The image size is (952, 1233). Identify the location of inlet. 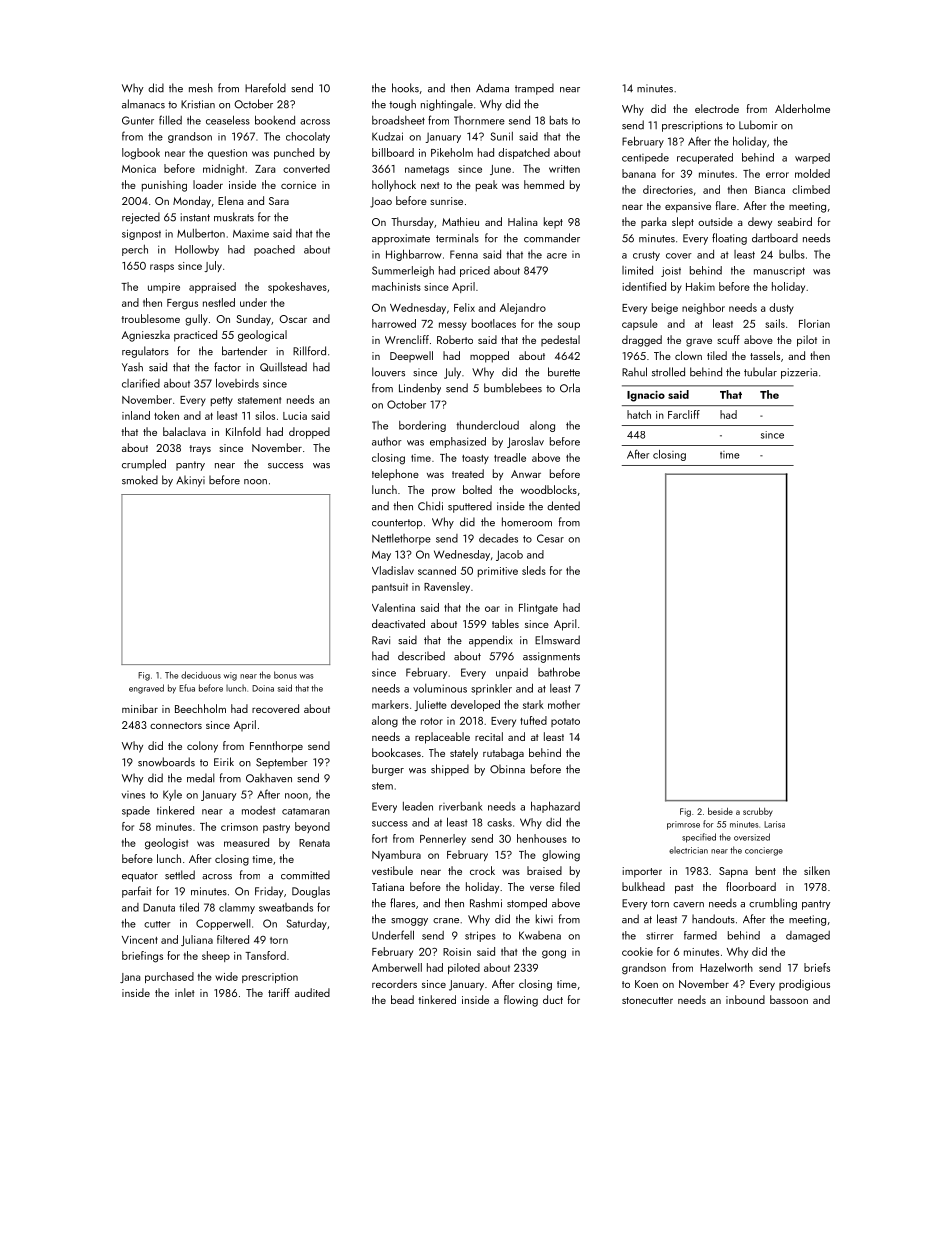
(185, 992).
